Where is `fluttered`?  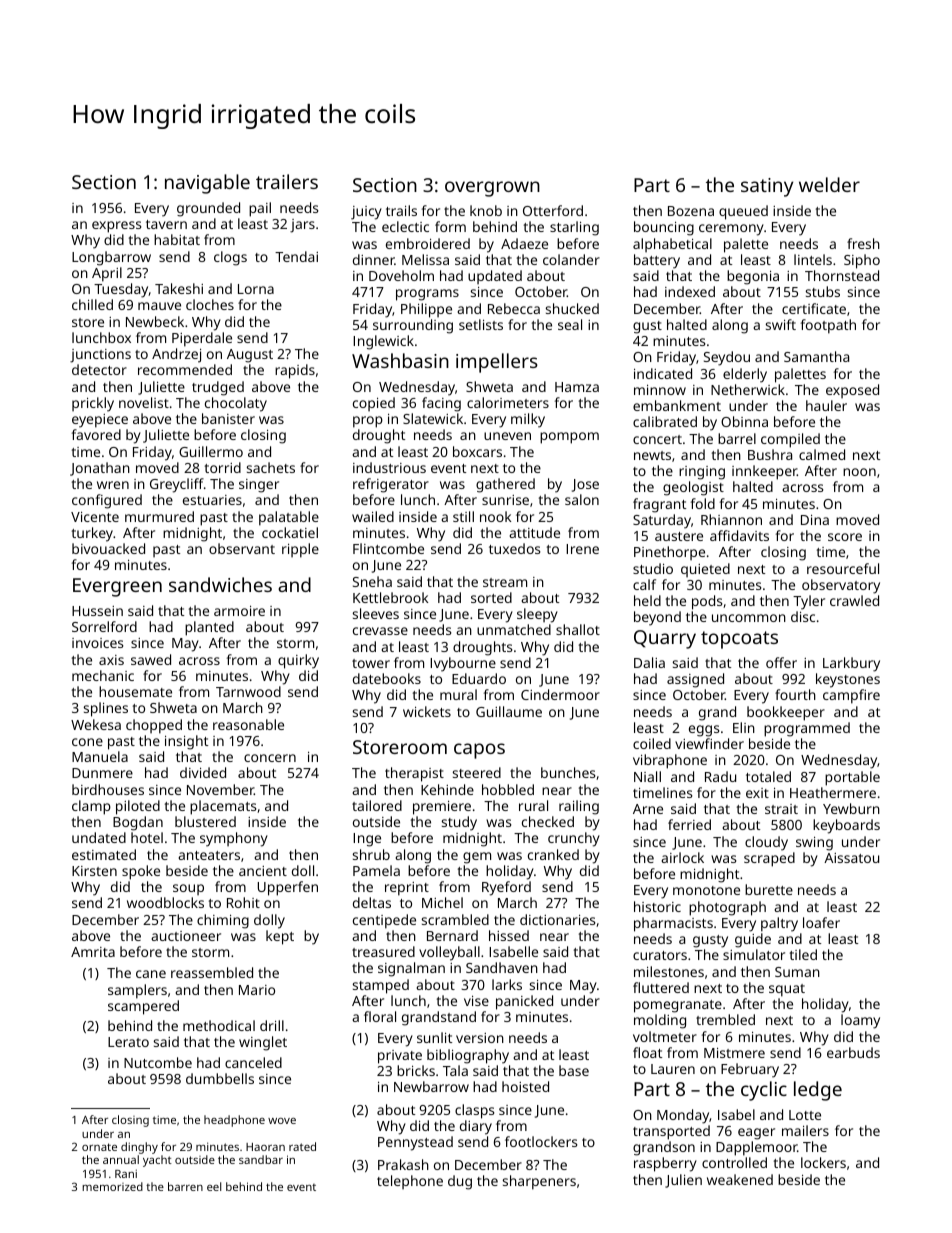 fluttered is located at coordinates (661, 987).
